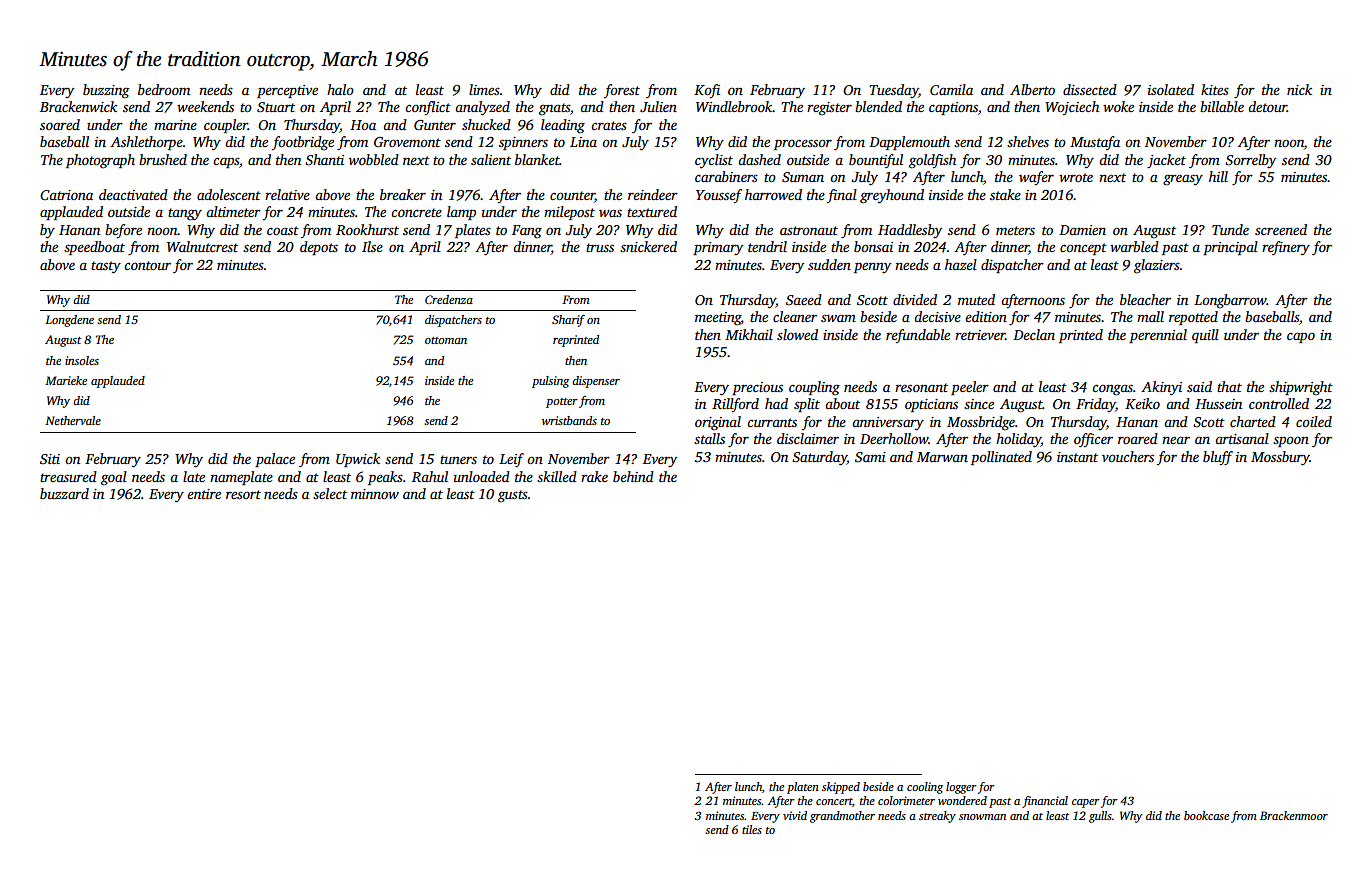  Describe the element at coordinates (892, 196) in the image. I see `greyhound` at that location.
